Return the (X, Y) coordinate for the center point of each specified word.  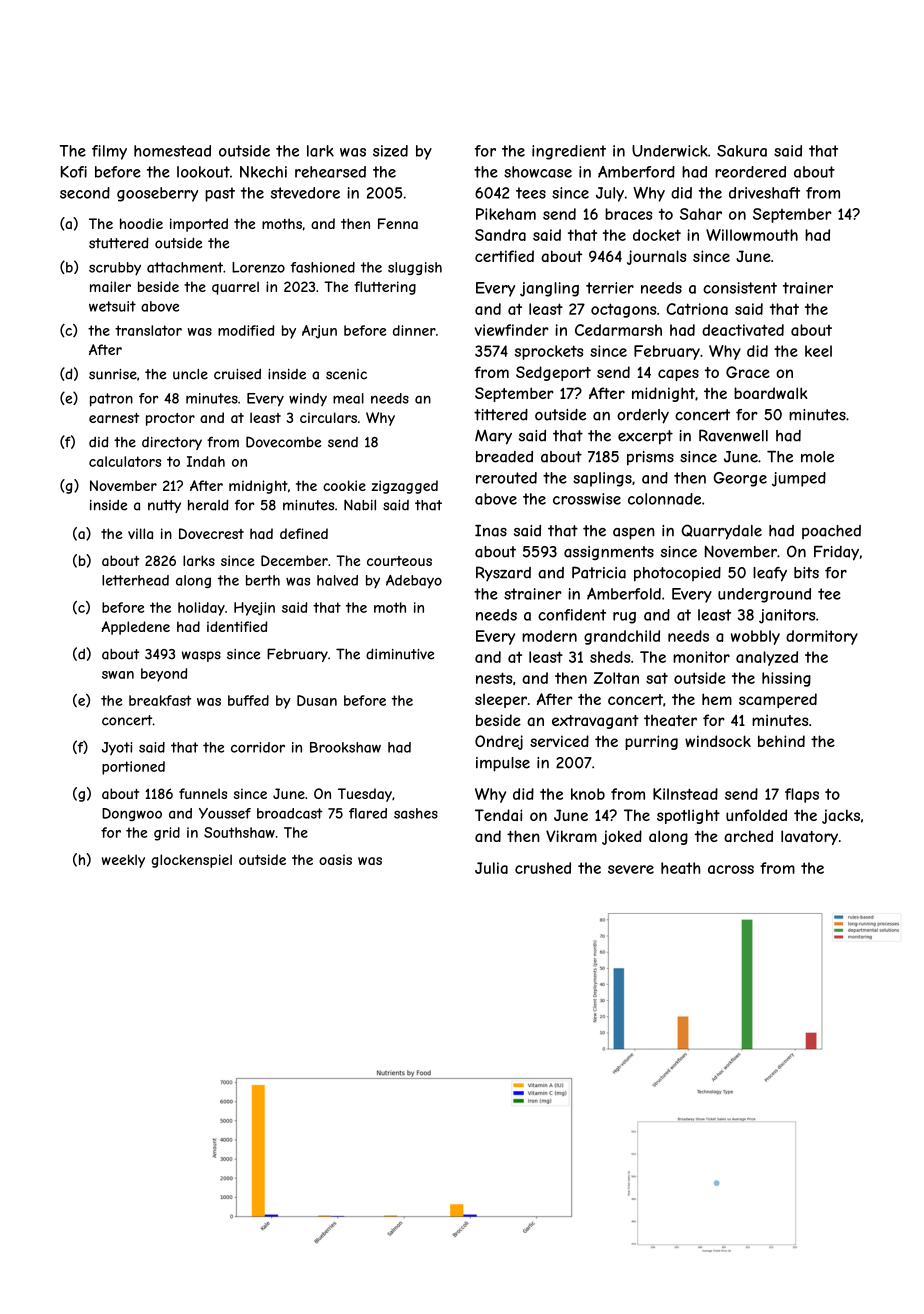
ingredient (569, 152)
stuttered (118, 243)
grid (167, 834)
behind (781, 741)
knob (588, 794)
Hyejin (254, 609)
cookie (344, 485)
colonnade (664, 499)
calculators (125, 461)
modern (549, 636)
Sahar (701, 214)
